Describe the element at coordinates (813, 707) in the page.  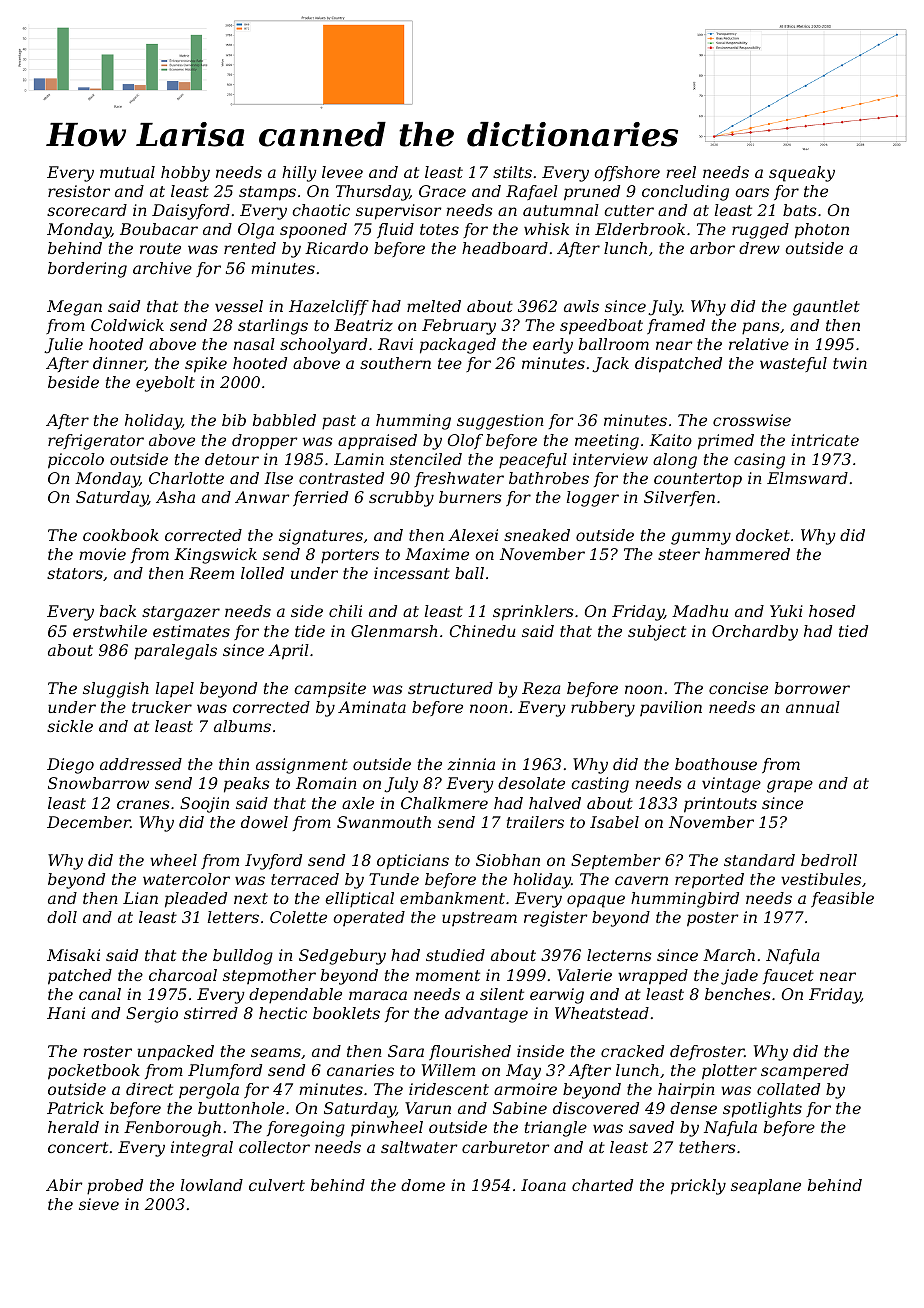
I see `annual` at that location.
